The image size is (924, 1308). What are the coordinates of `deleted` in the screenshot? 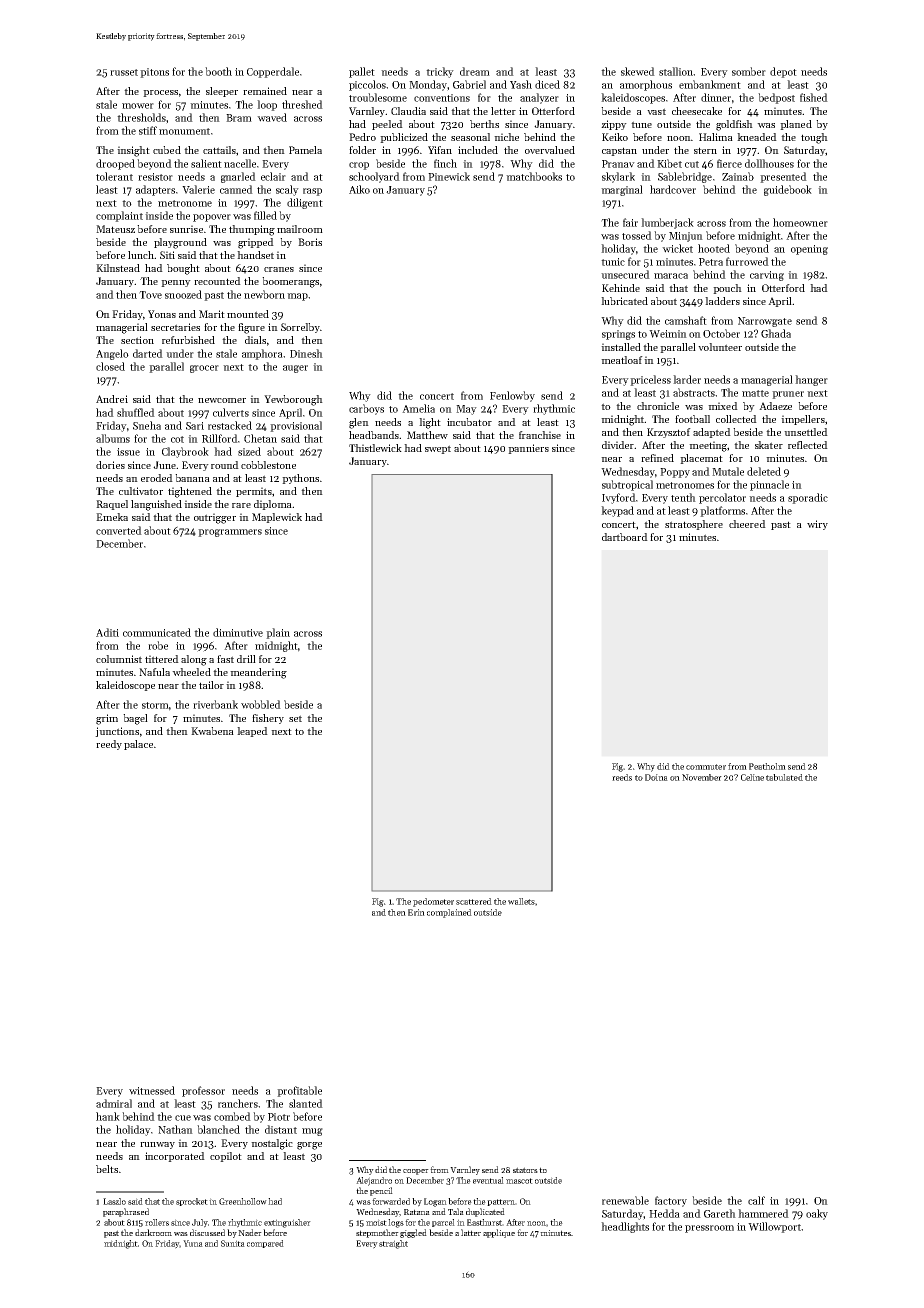 It's located at (764, 471).
